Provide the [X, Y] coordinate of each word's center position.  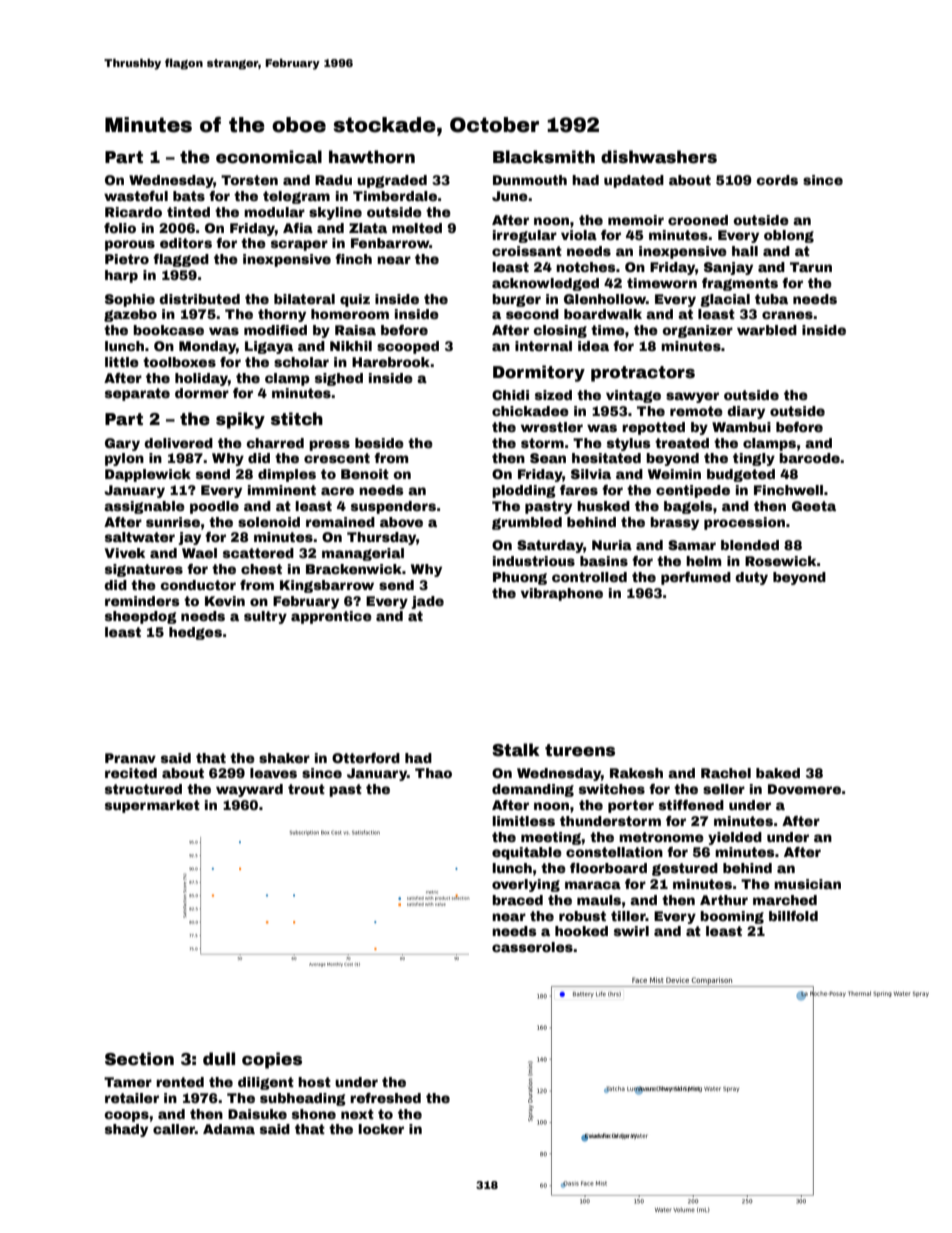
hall [745, 251]
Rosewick [781, 561]
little [122, 362]
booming [732, 917]
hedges [195, 633]
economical [269, 157]
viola [579, 235]
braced [517, 900]
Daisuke [257, 1114]
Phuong [520, 578]
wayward [249, 790]
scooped [408, 347]
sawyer [692, 397]
